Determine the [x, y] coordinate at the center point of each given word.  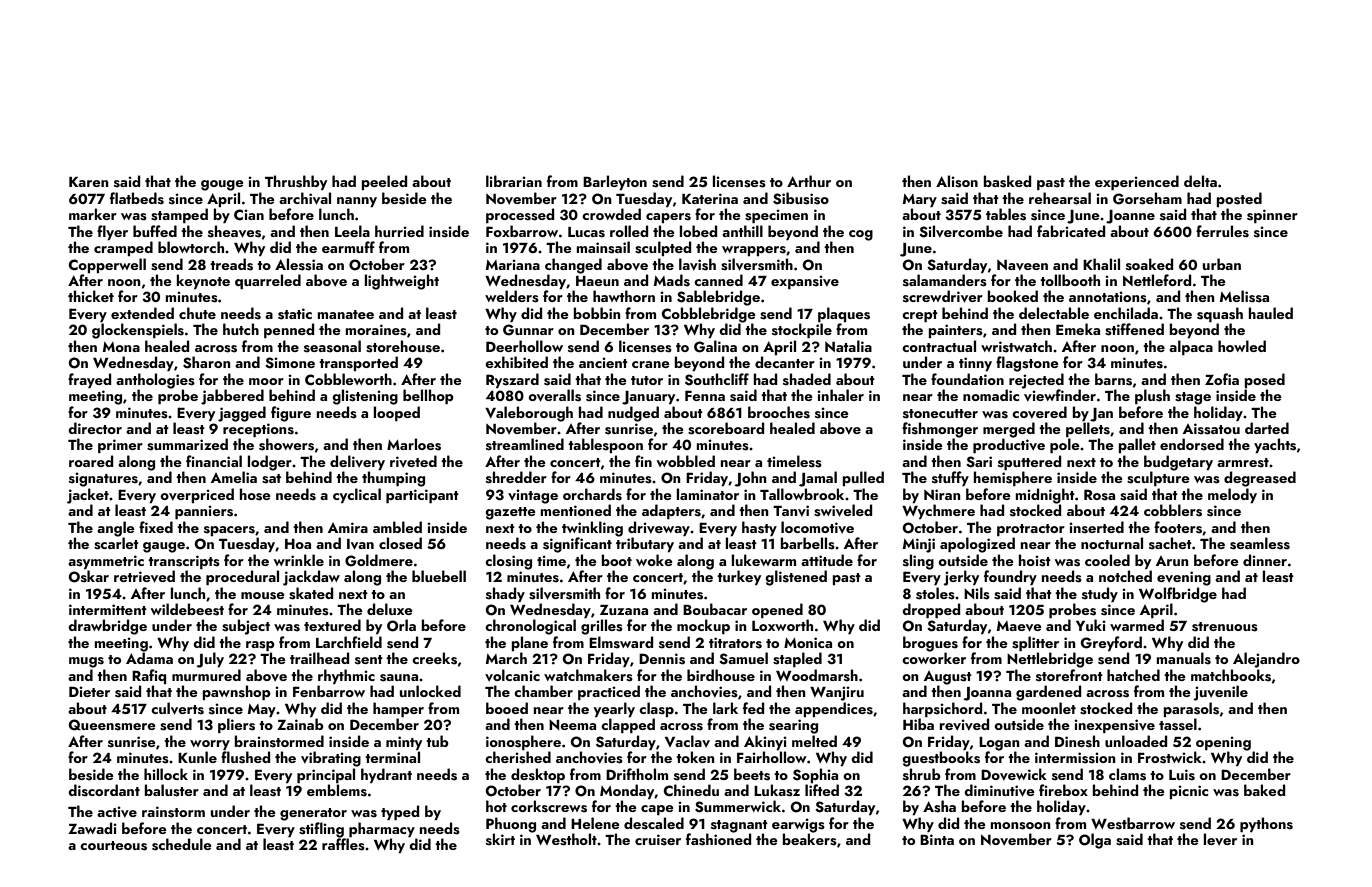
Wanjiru [837, 693]
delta [1200, 181]
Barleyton [615, 182]
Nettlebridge [1050, 660]
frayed [89, 380]
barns [1113, 379]
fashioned [718, 839]
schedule [182, 844]
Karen [89, 182]
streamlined [525, 444]
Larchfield [349, 642]
